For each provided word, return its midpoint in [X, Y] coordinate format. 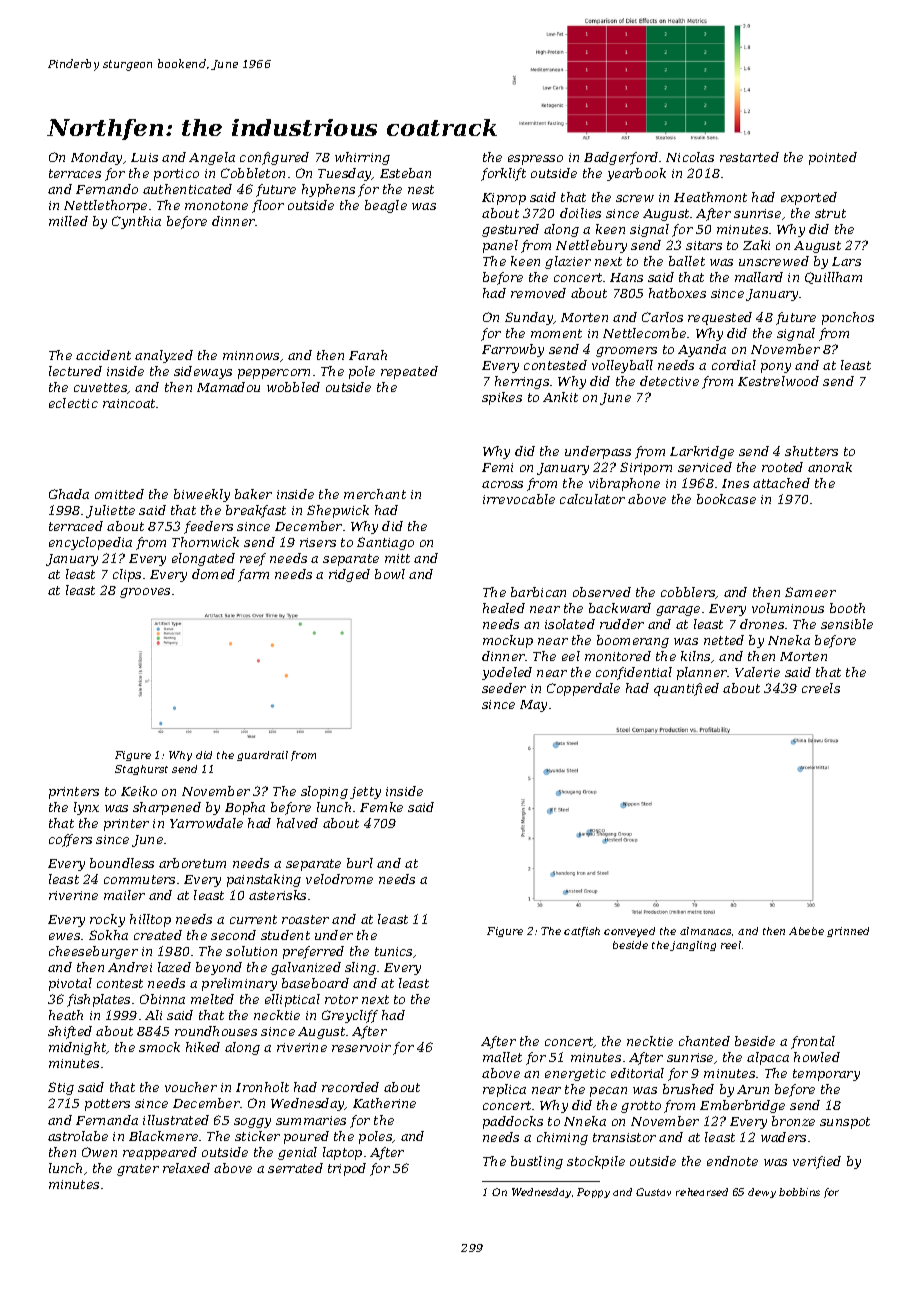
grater [138, 1170]
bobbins [799, 1192]
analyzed [164, 356]
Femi [497, 467]
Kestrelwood [778, 381]
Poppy [593, 1193]
